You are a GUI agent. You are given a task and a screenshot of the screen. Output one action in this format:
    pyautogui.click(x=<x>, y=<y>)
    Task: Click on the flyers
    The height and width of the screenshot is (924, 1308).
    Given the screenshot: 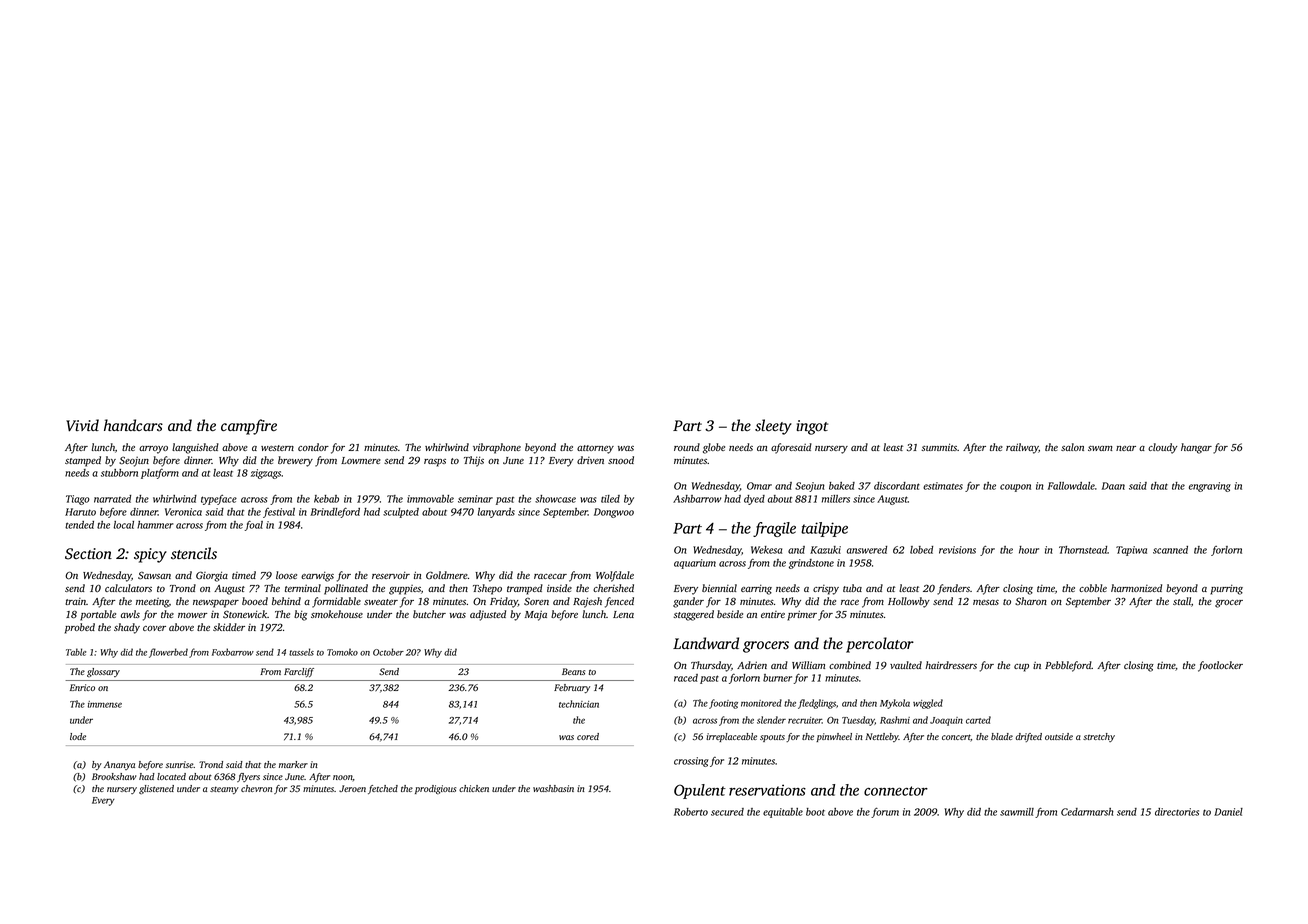 What is the action you would take?
    pyautogui.click(x=248, y=777)
